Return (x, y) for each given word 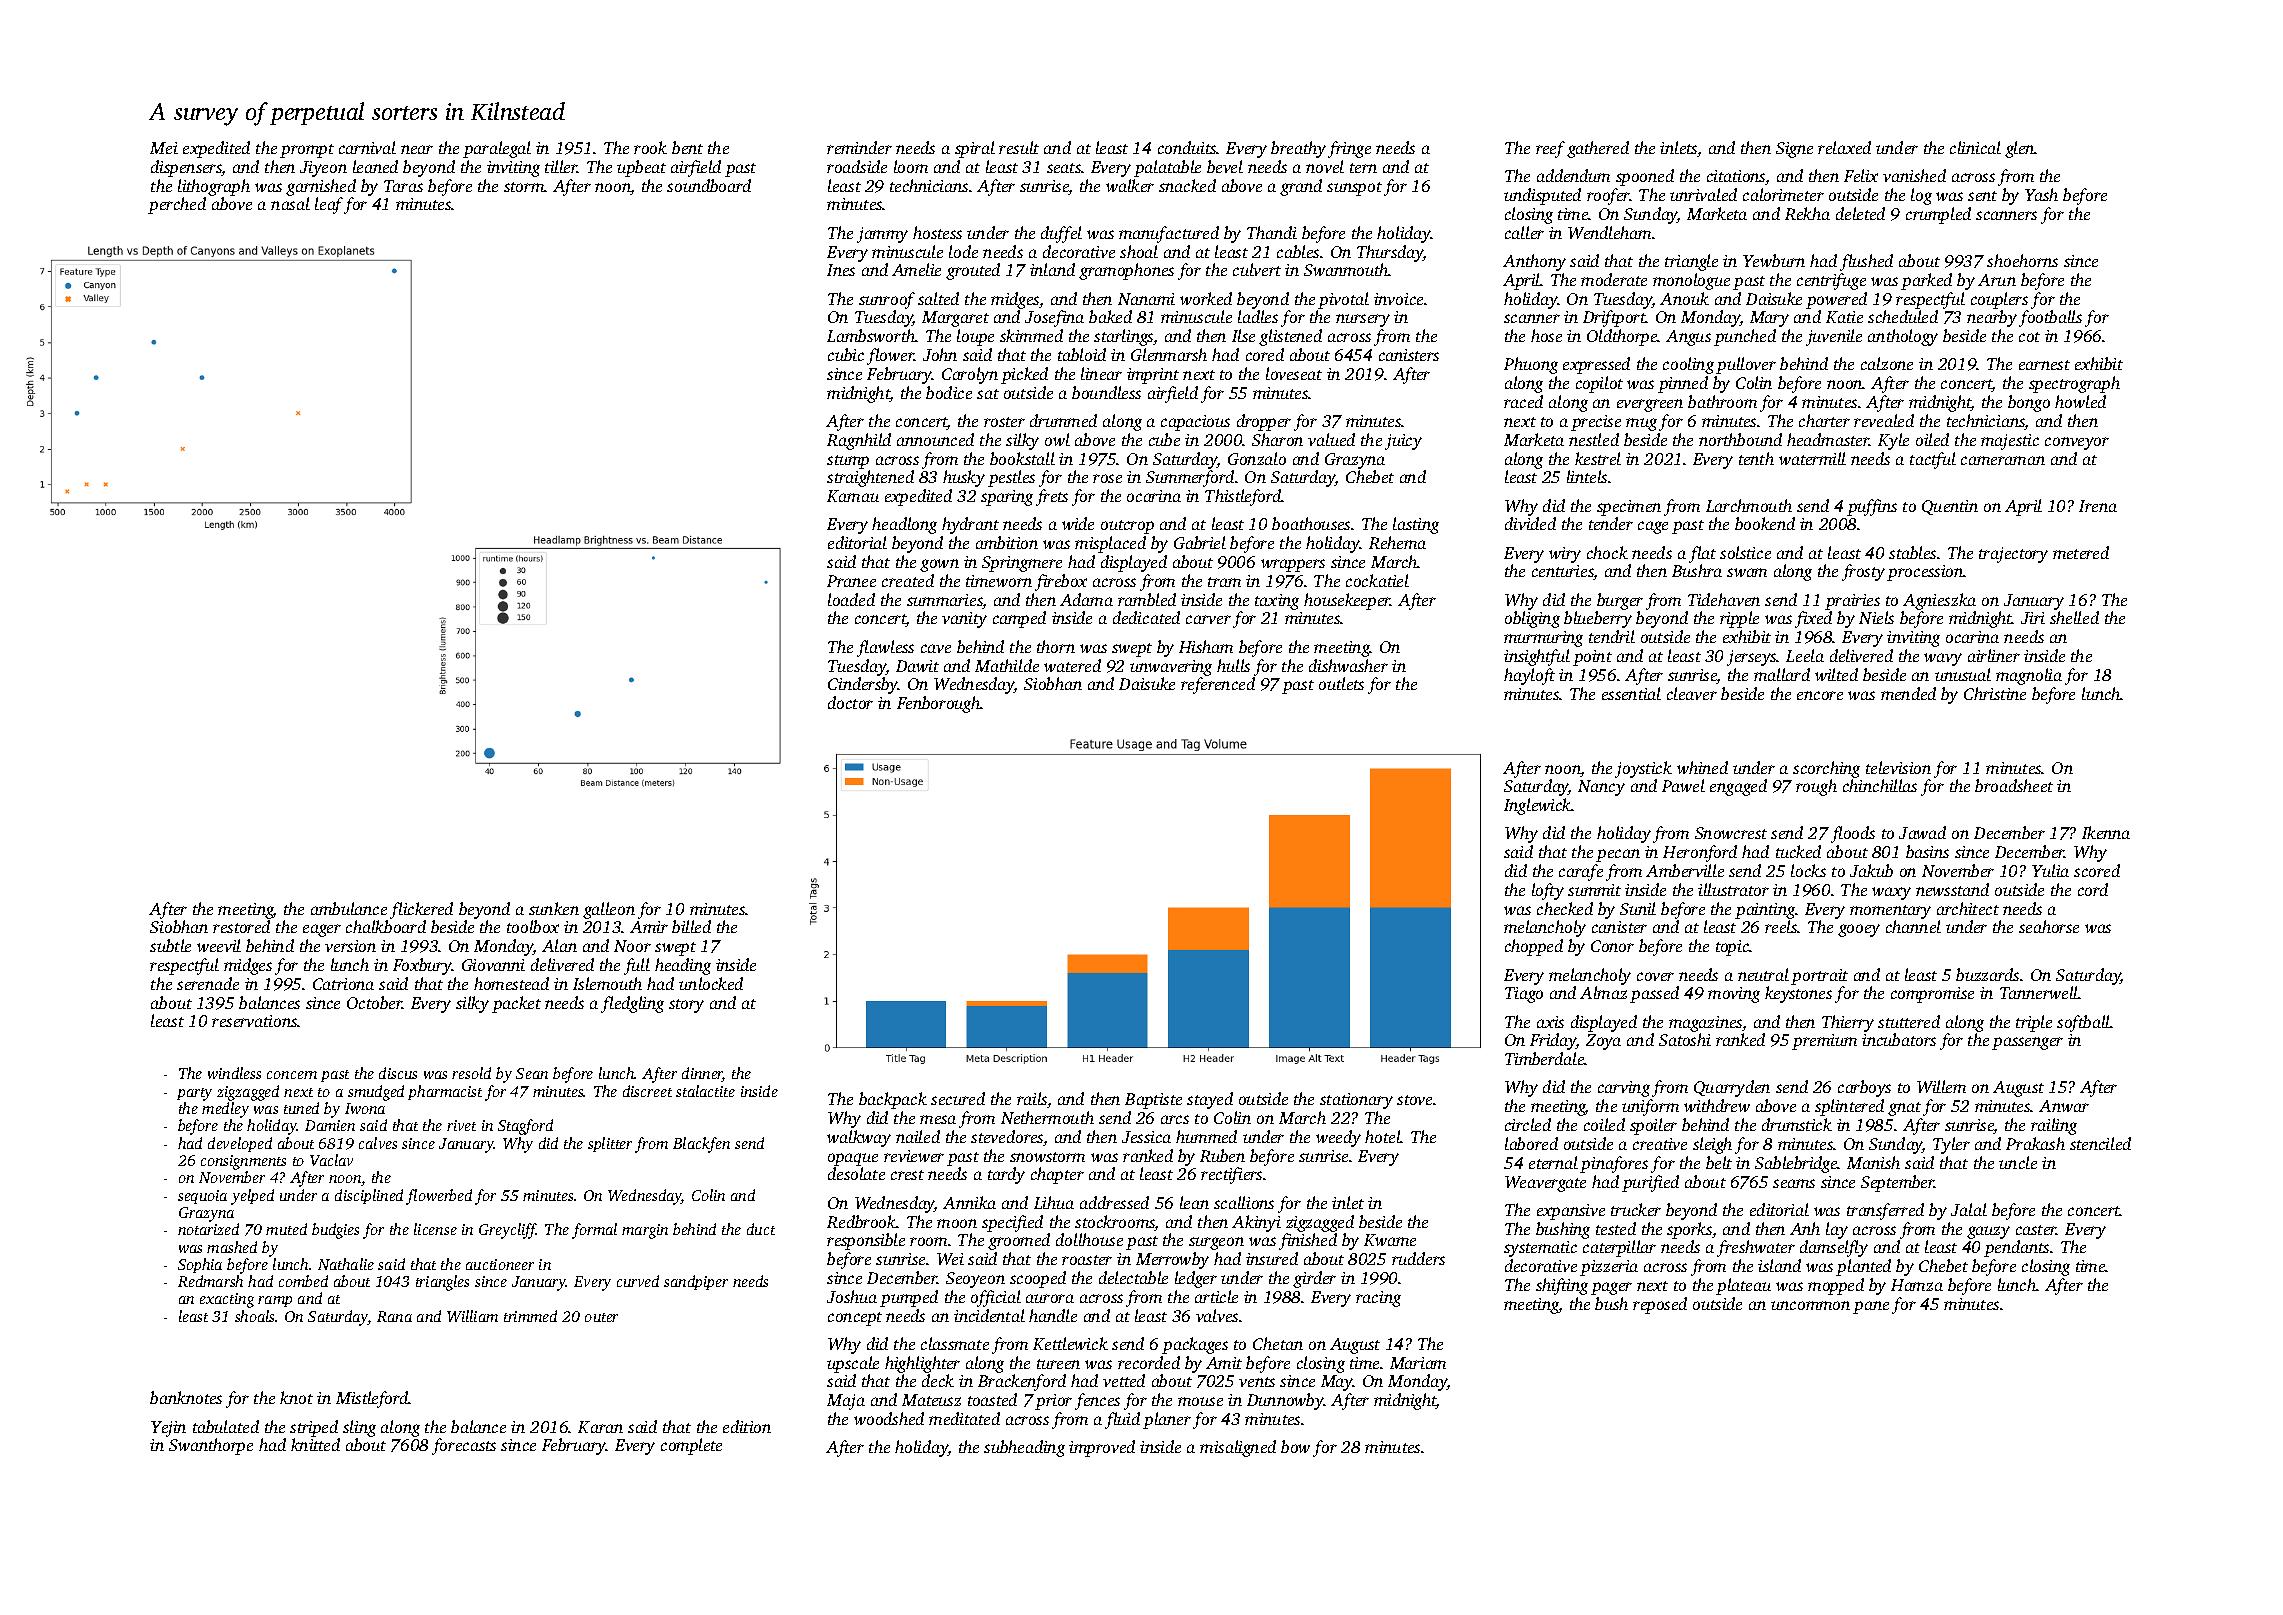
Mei (164, 148)
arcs (1175, 1119)
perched (177, 205)
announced (935, 439)
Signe (1794, 150)
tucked (1798, 851)
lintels (1587, 476)
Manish (1873, 1162)
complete (691, 1446)
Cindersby (863, 685)
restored (241, 926)
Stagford (525, 1127)
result (1019, 147)
